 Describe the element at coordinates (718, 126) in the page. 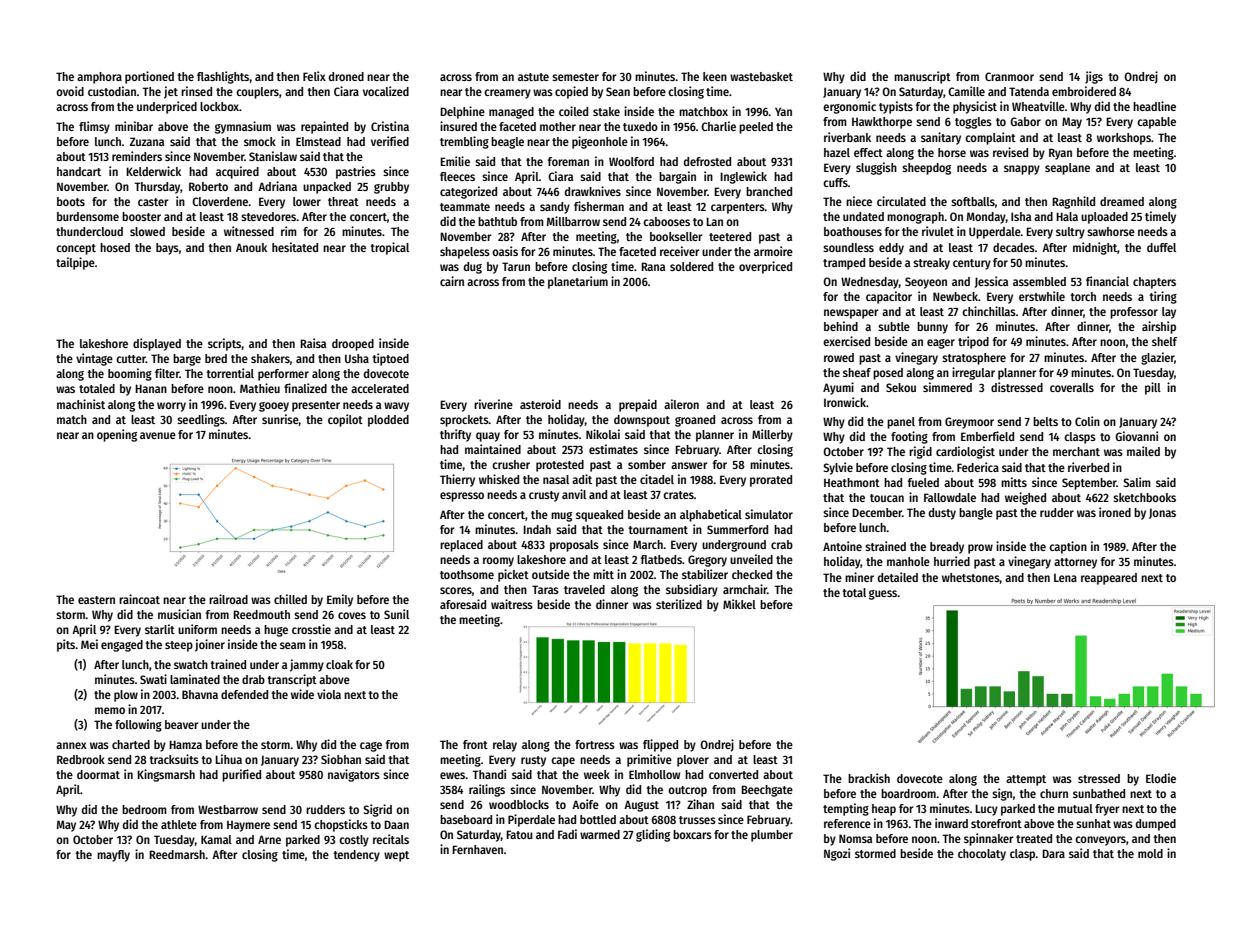

I see `Charlie` at that location.
